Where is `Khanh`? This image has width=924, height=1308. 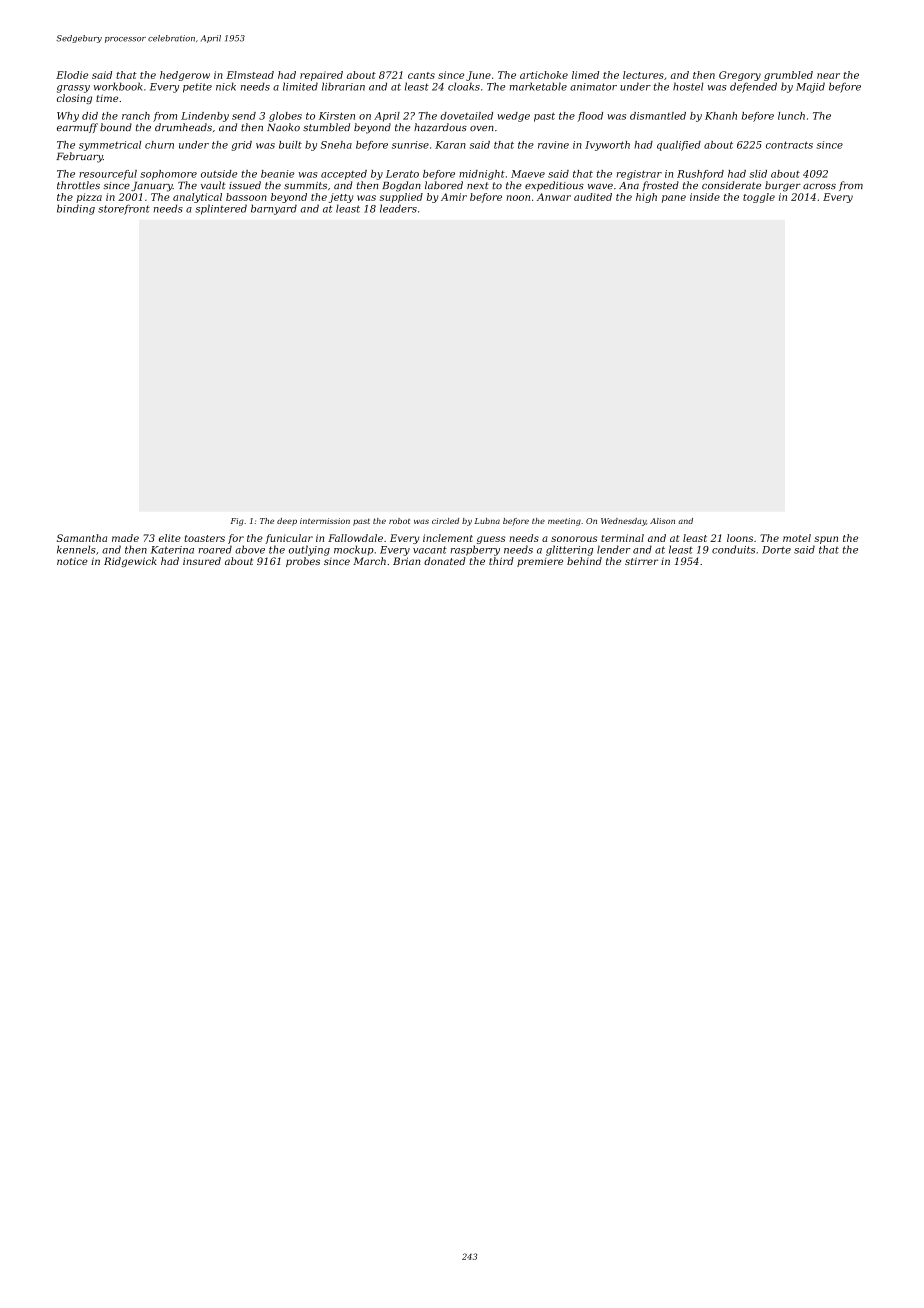 Khanh is located at coordinates (721, 116).
